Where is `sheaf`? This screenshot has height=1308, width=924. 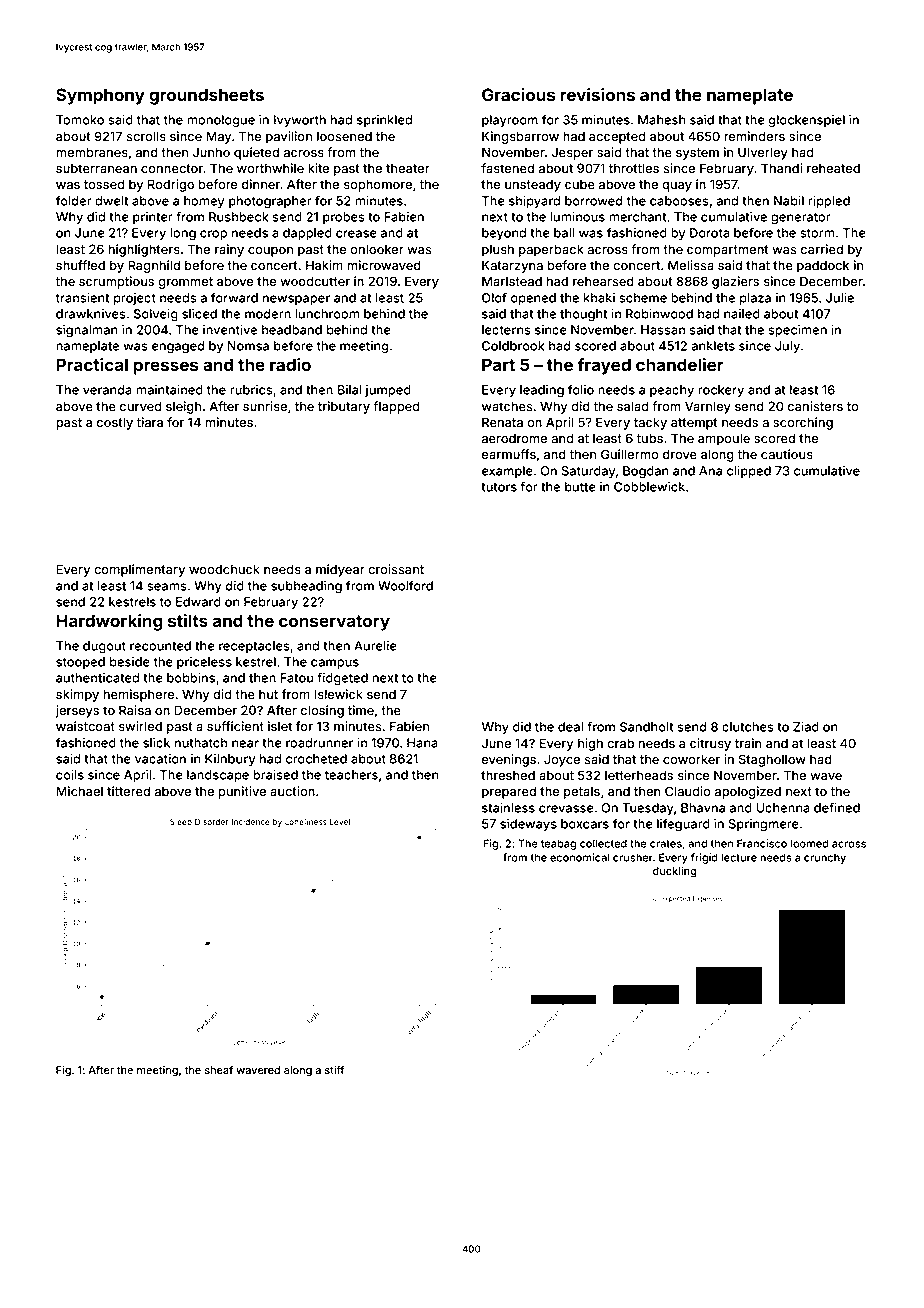
sheaf is located at coordinates (219, 1069).
